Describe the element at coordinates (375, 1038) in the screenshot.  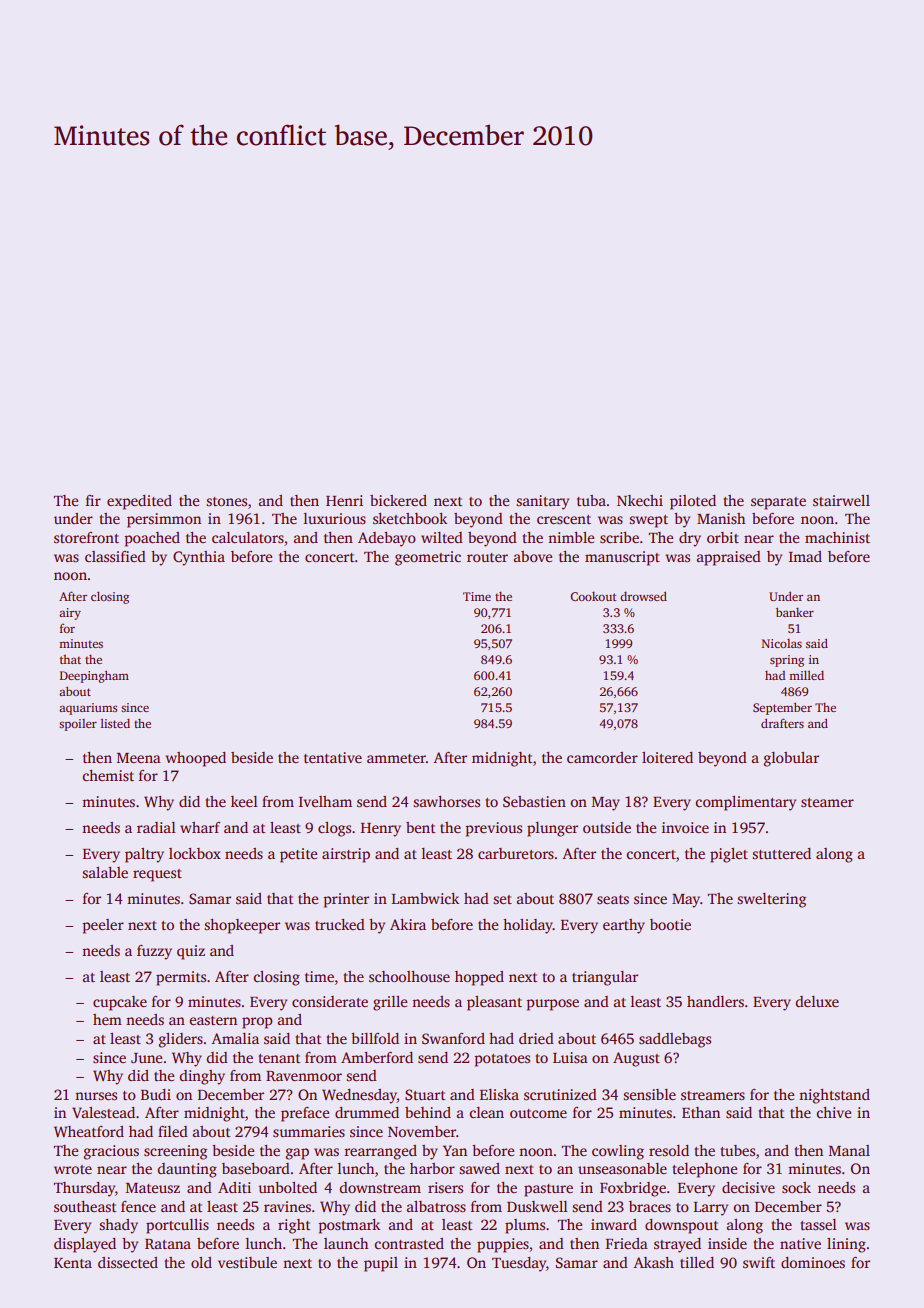
I see `billfold` at that location.
